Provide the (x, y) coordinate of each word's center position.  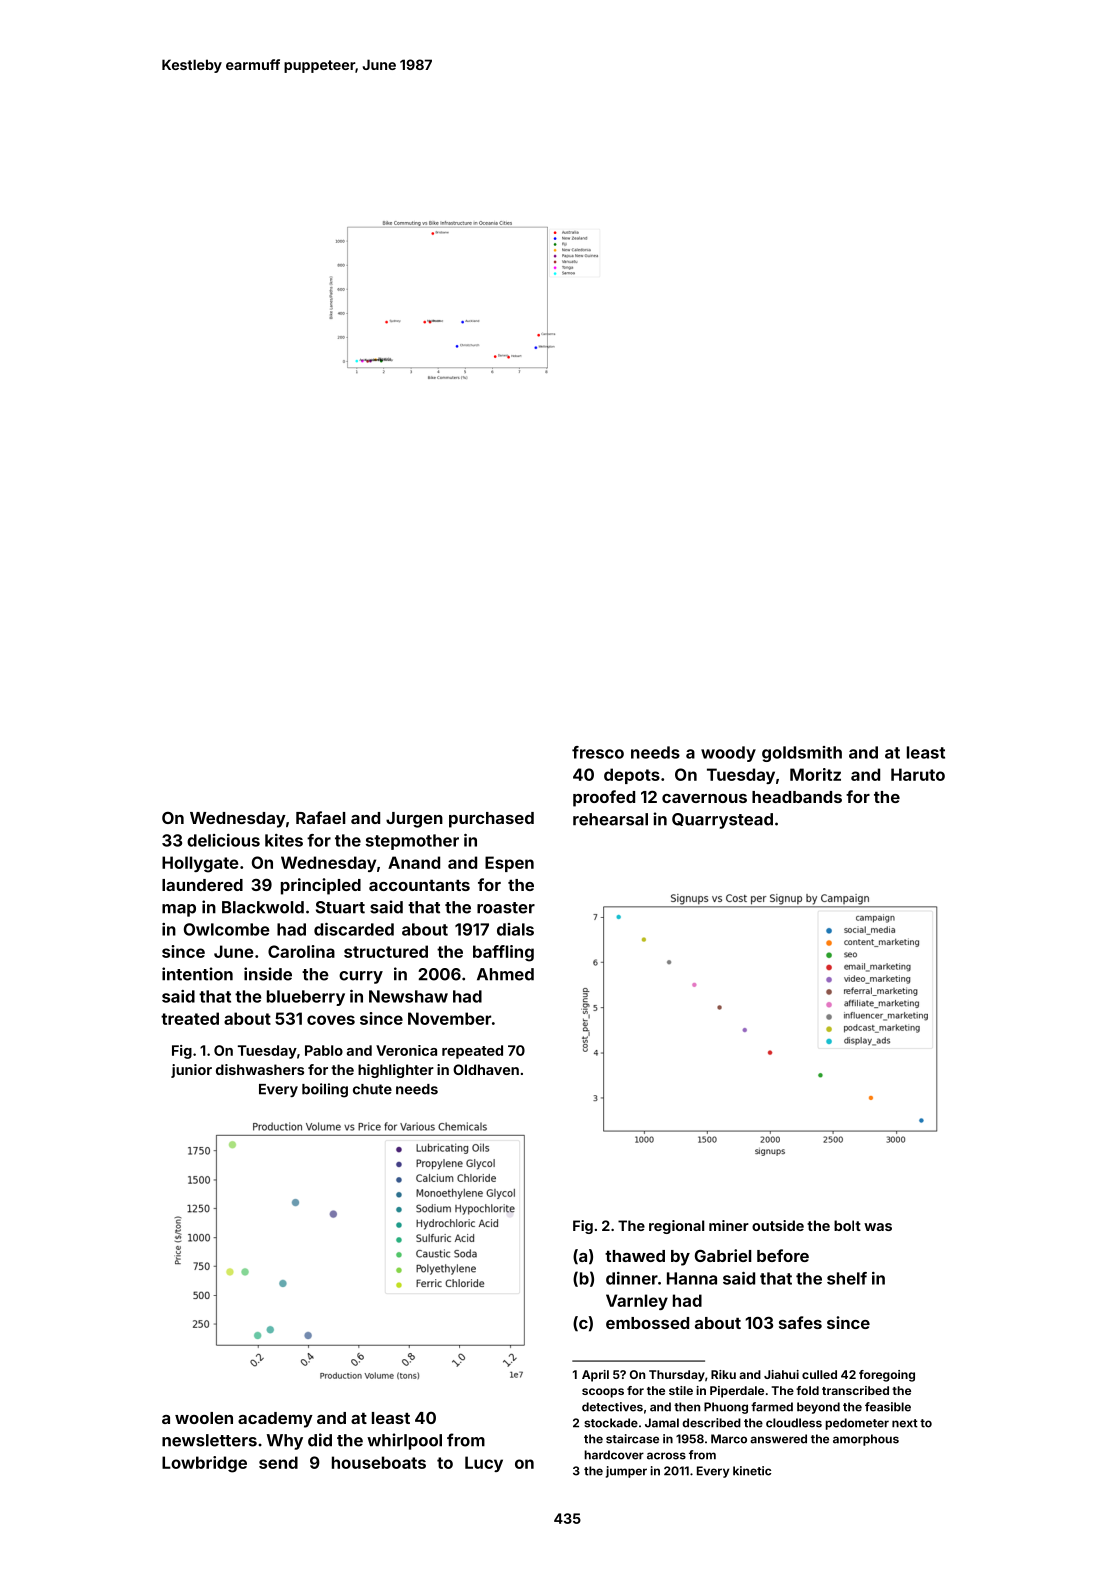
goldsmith (802, 754)
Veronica (406, 1050)
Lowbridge (204, 1464)
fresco (598, 752)
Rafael (320, 817)
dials (515, 929)
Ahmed (505, 974)
